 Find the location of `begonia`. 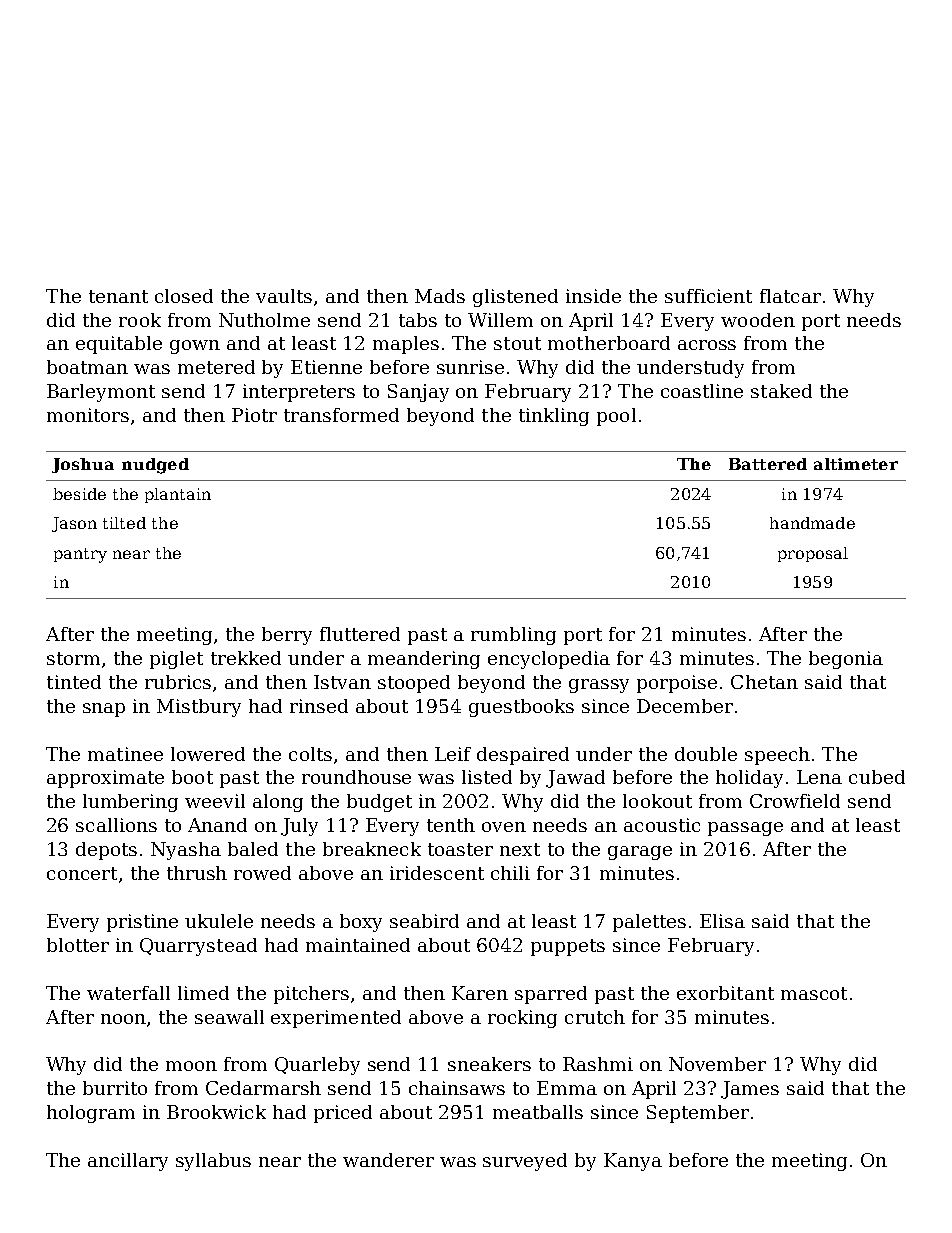

begonia is located at coordinates (846, 660).
